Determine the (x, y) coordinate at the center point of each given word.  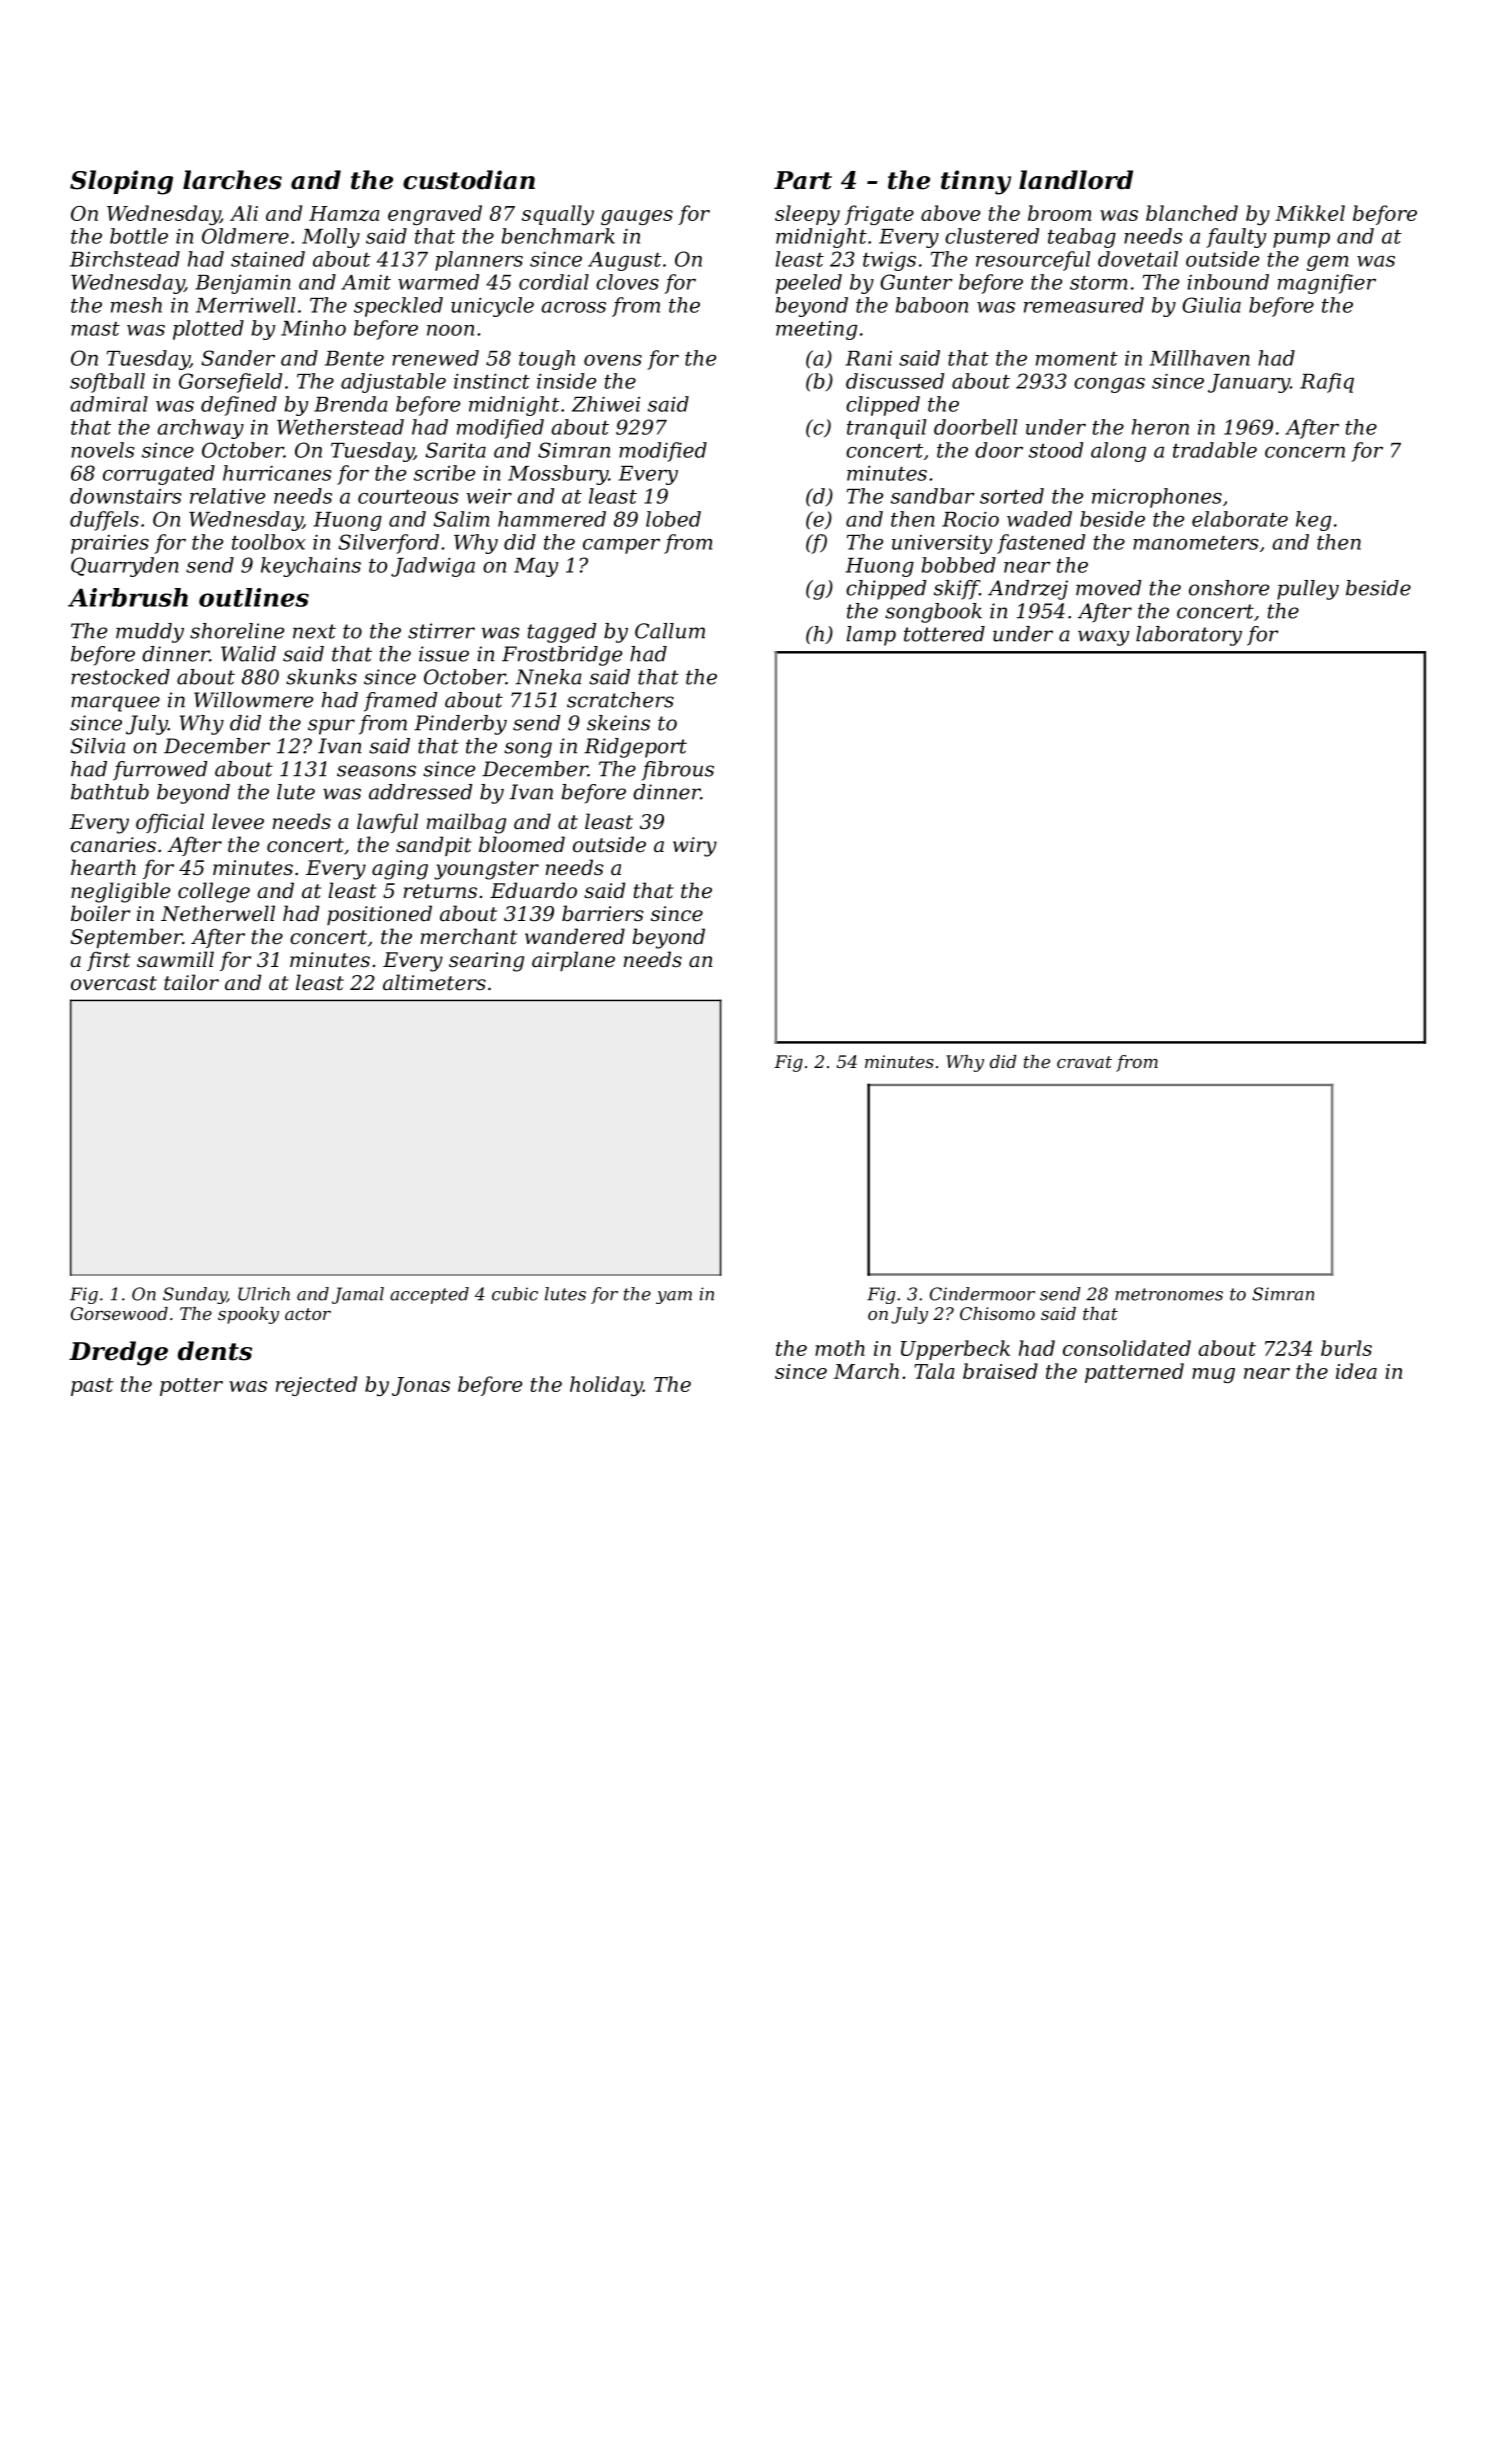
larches (232, 180)
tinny (976, 182)
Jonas (421, 1386)
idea (1356, 1371)
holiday (606, 1386)
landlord (1076, 180)
